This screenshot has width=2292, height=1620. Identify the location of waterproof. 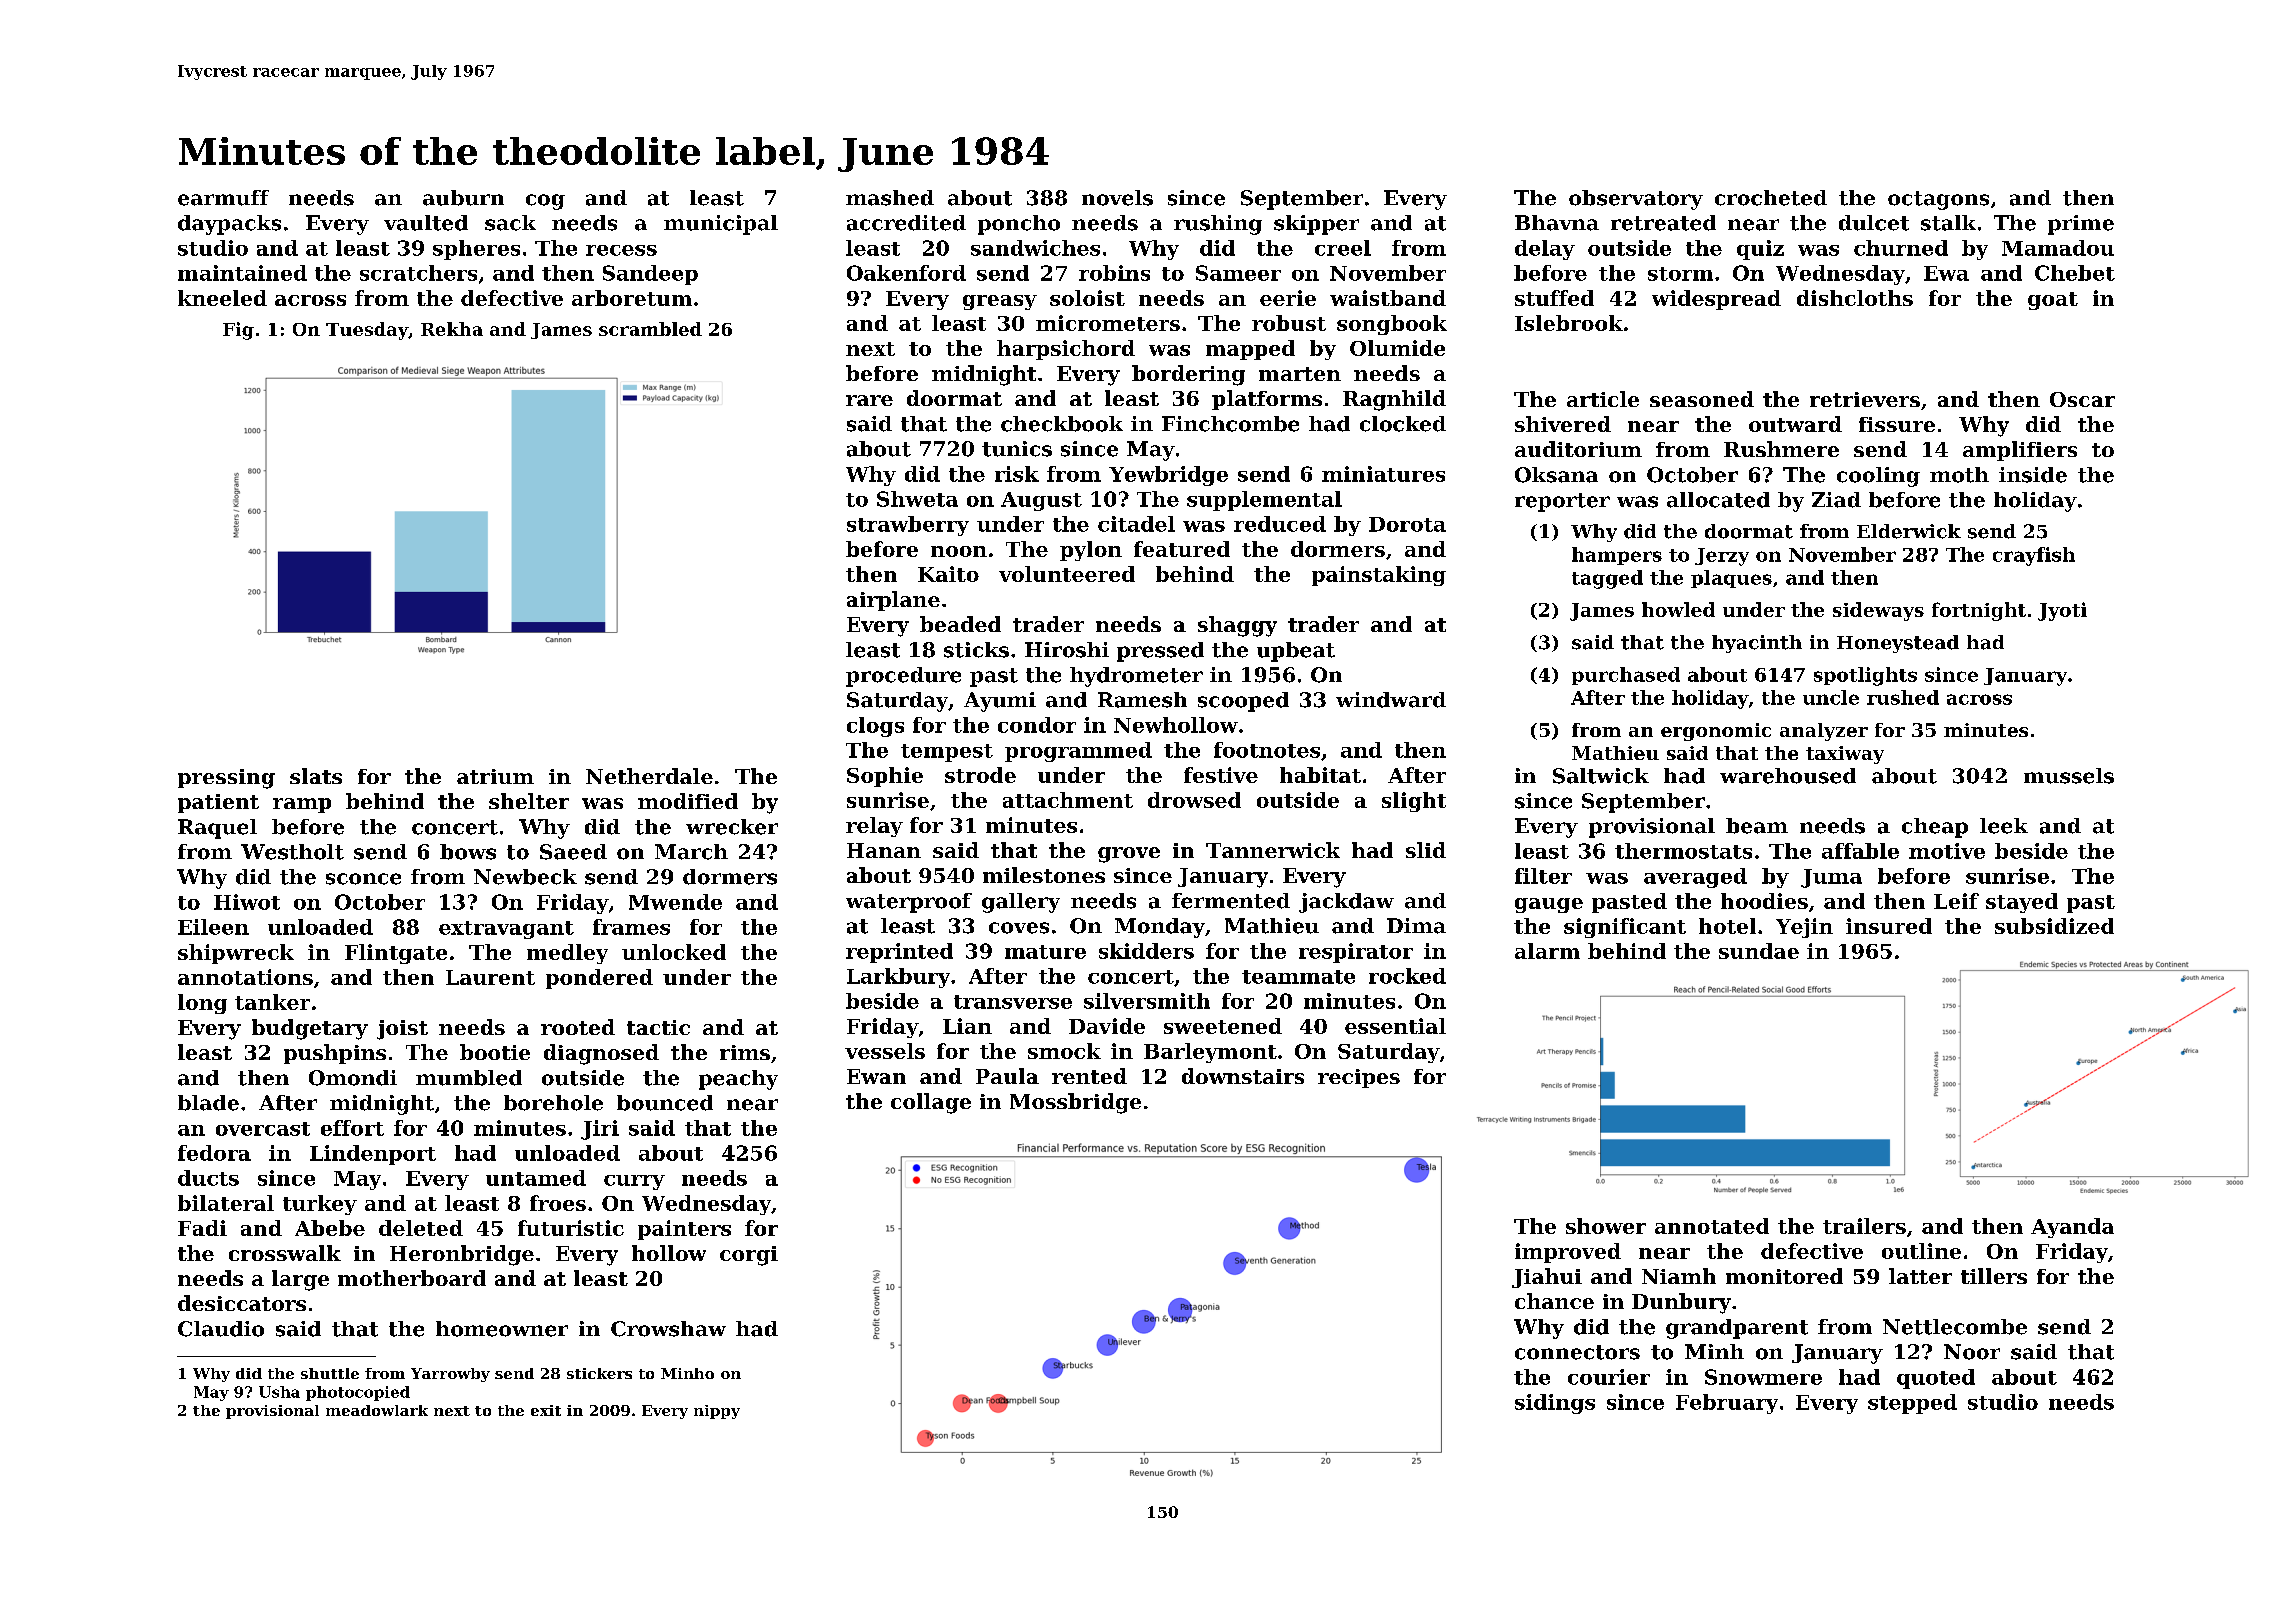
(909, 903).
